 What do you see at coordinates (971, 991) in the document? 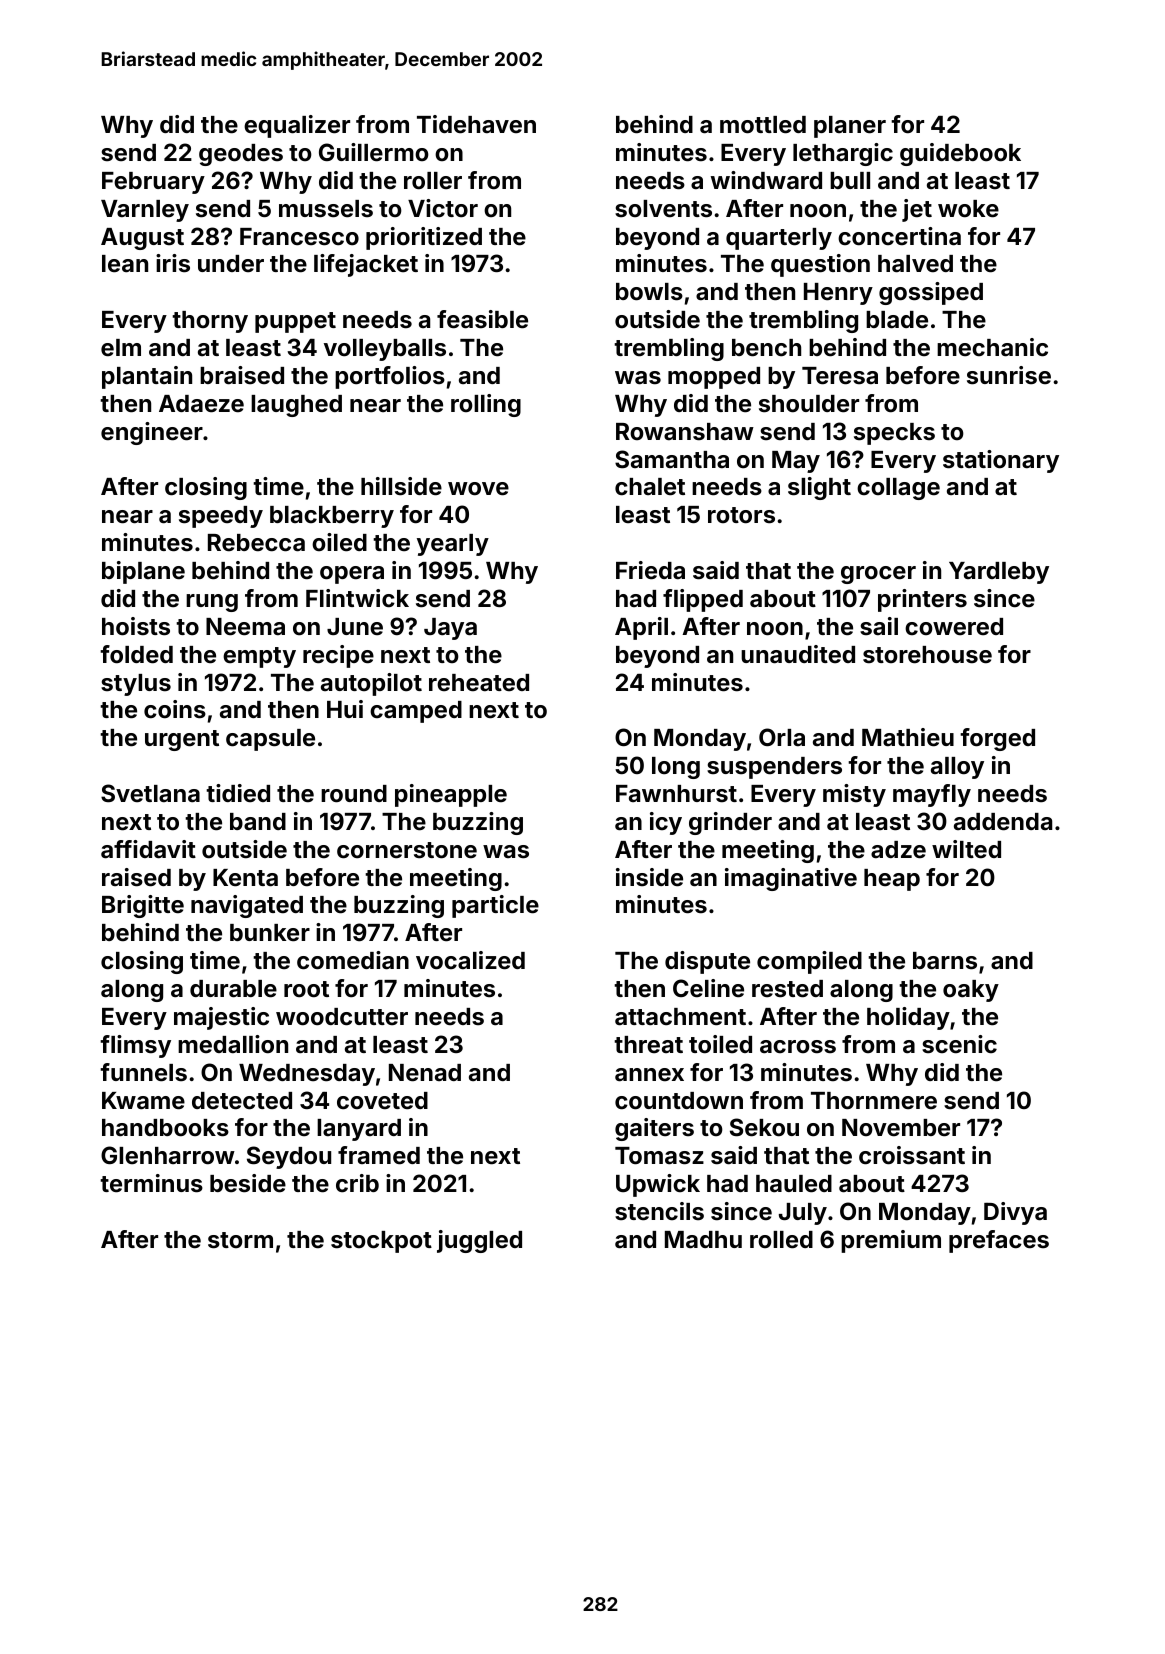
I see `oaky` at bounding box center [971, 991].
